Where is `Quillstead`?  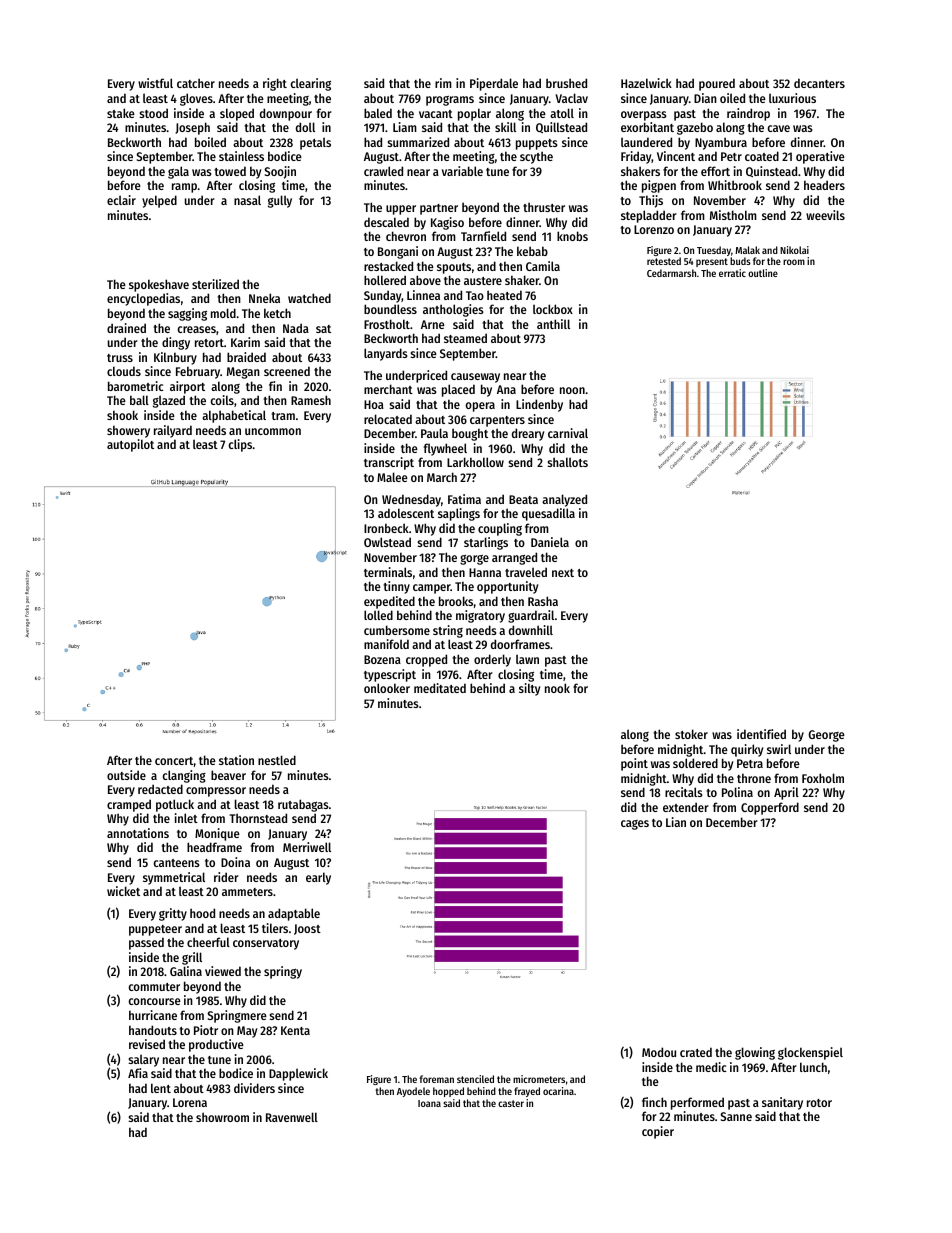 Quillstead is located at coordinates (561, 127).
